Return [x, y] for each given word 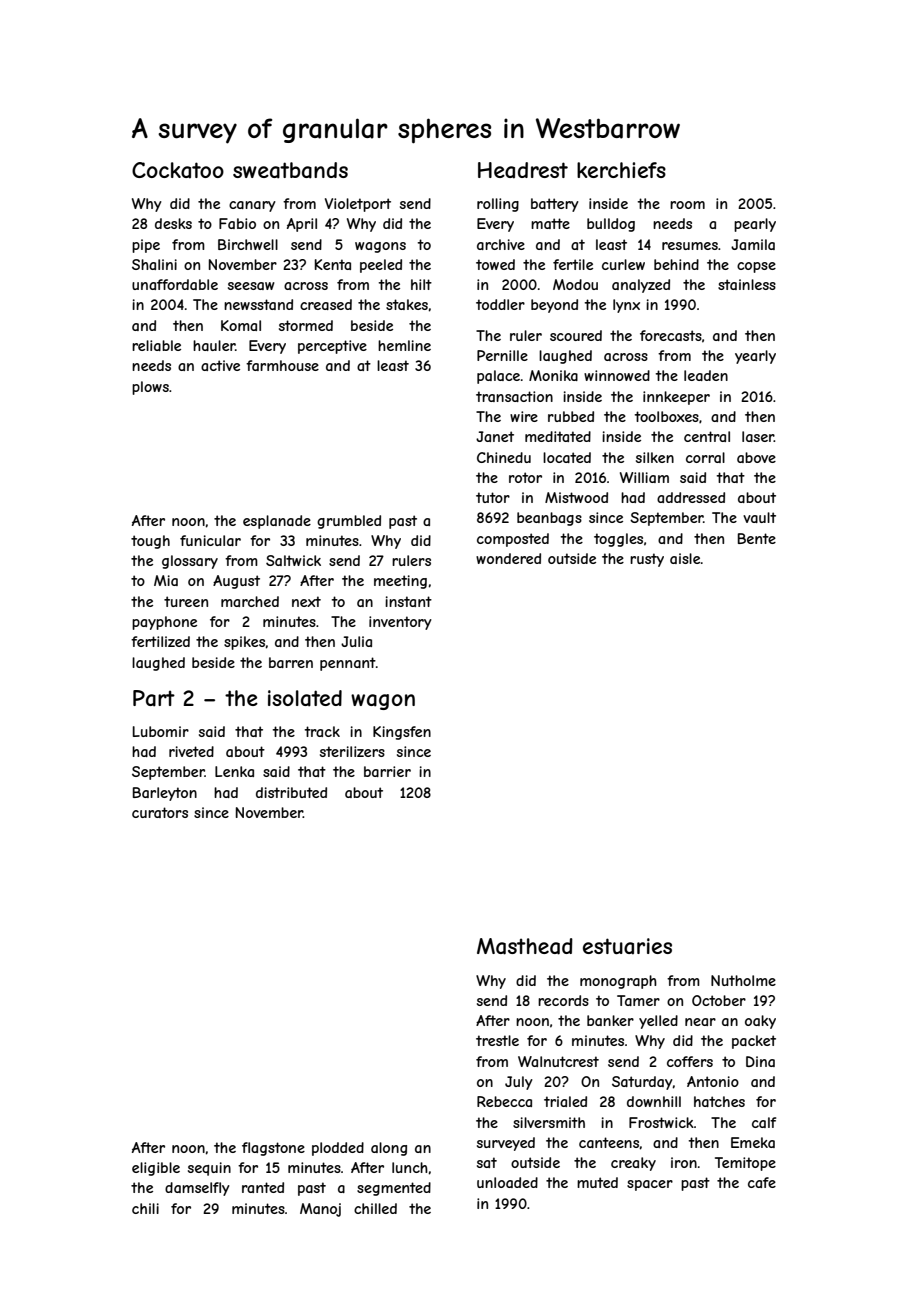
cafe [762, 1182]
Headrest [523, 170]
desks [173, 223]
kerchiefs [621, 170]
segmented [394, 1189]
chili [145, 1208]
